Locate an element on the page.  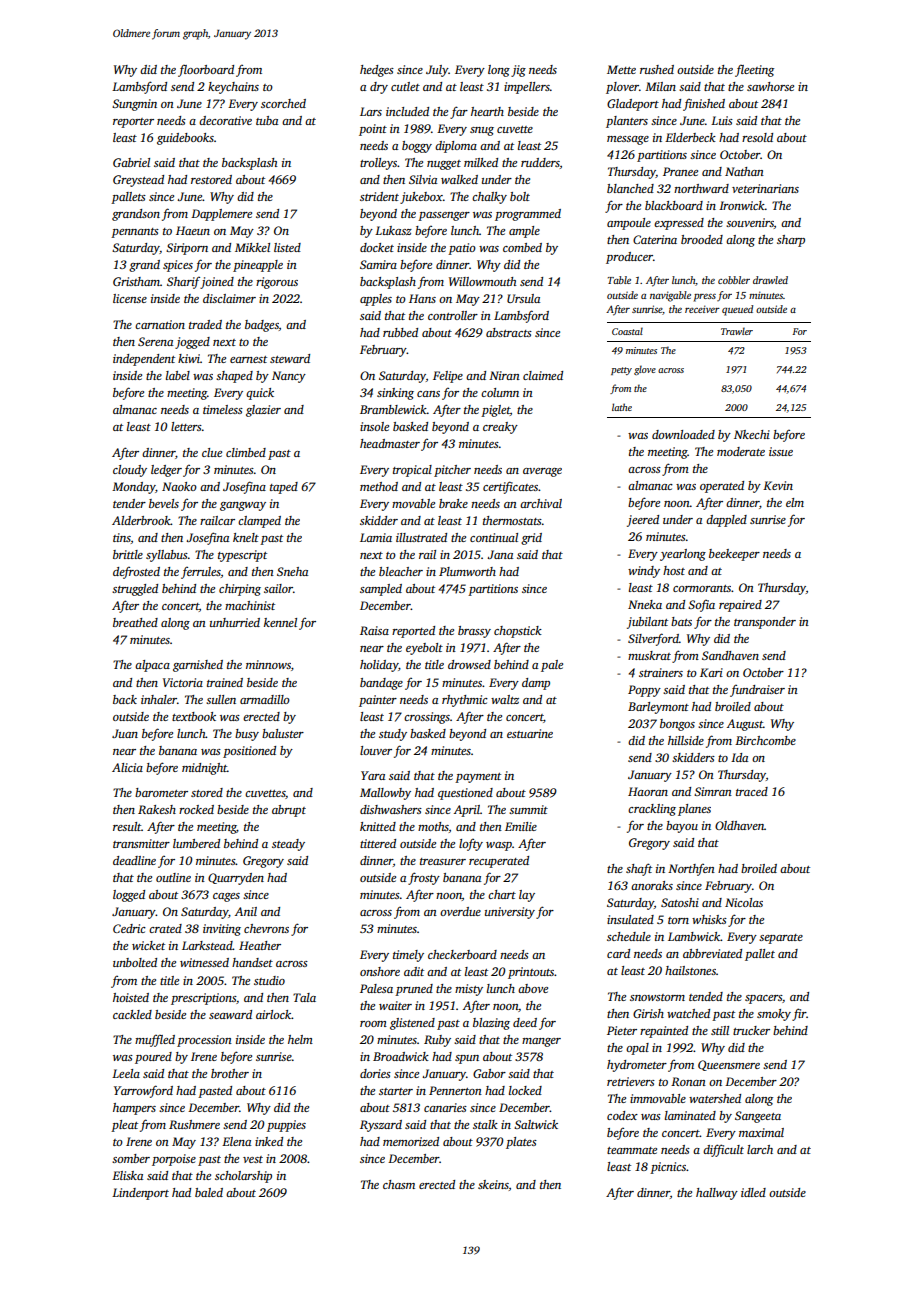
sharp is located at coordinates (791, 241).
